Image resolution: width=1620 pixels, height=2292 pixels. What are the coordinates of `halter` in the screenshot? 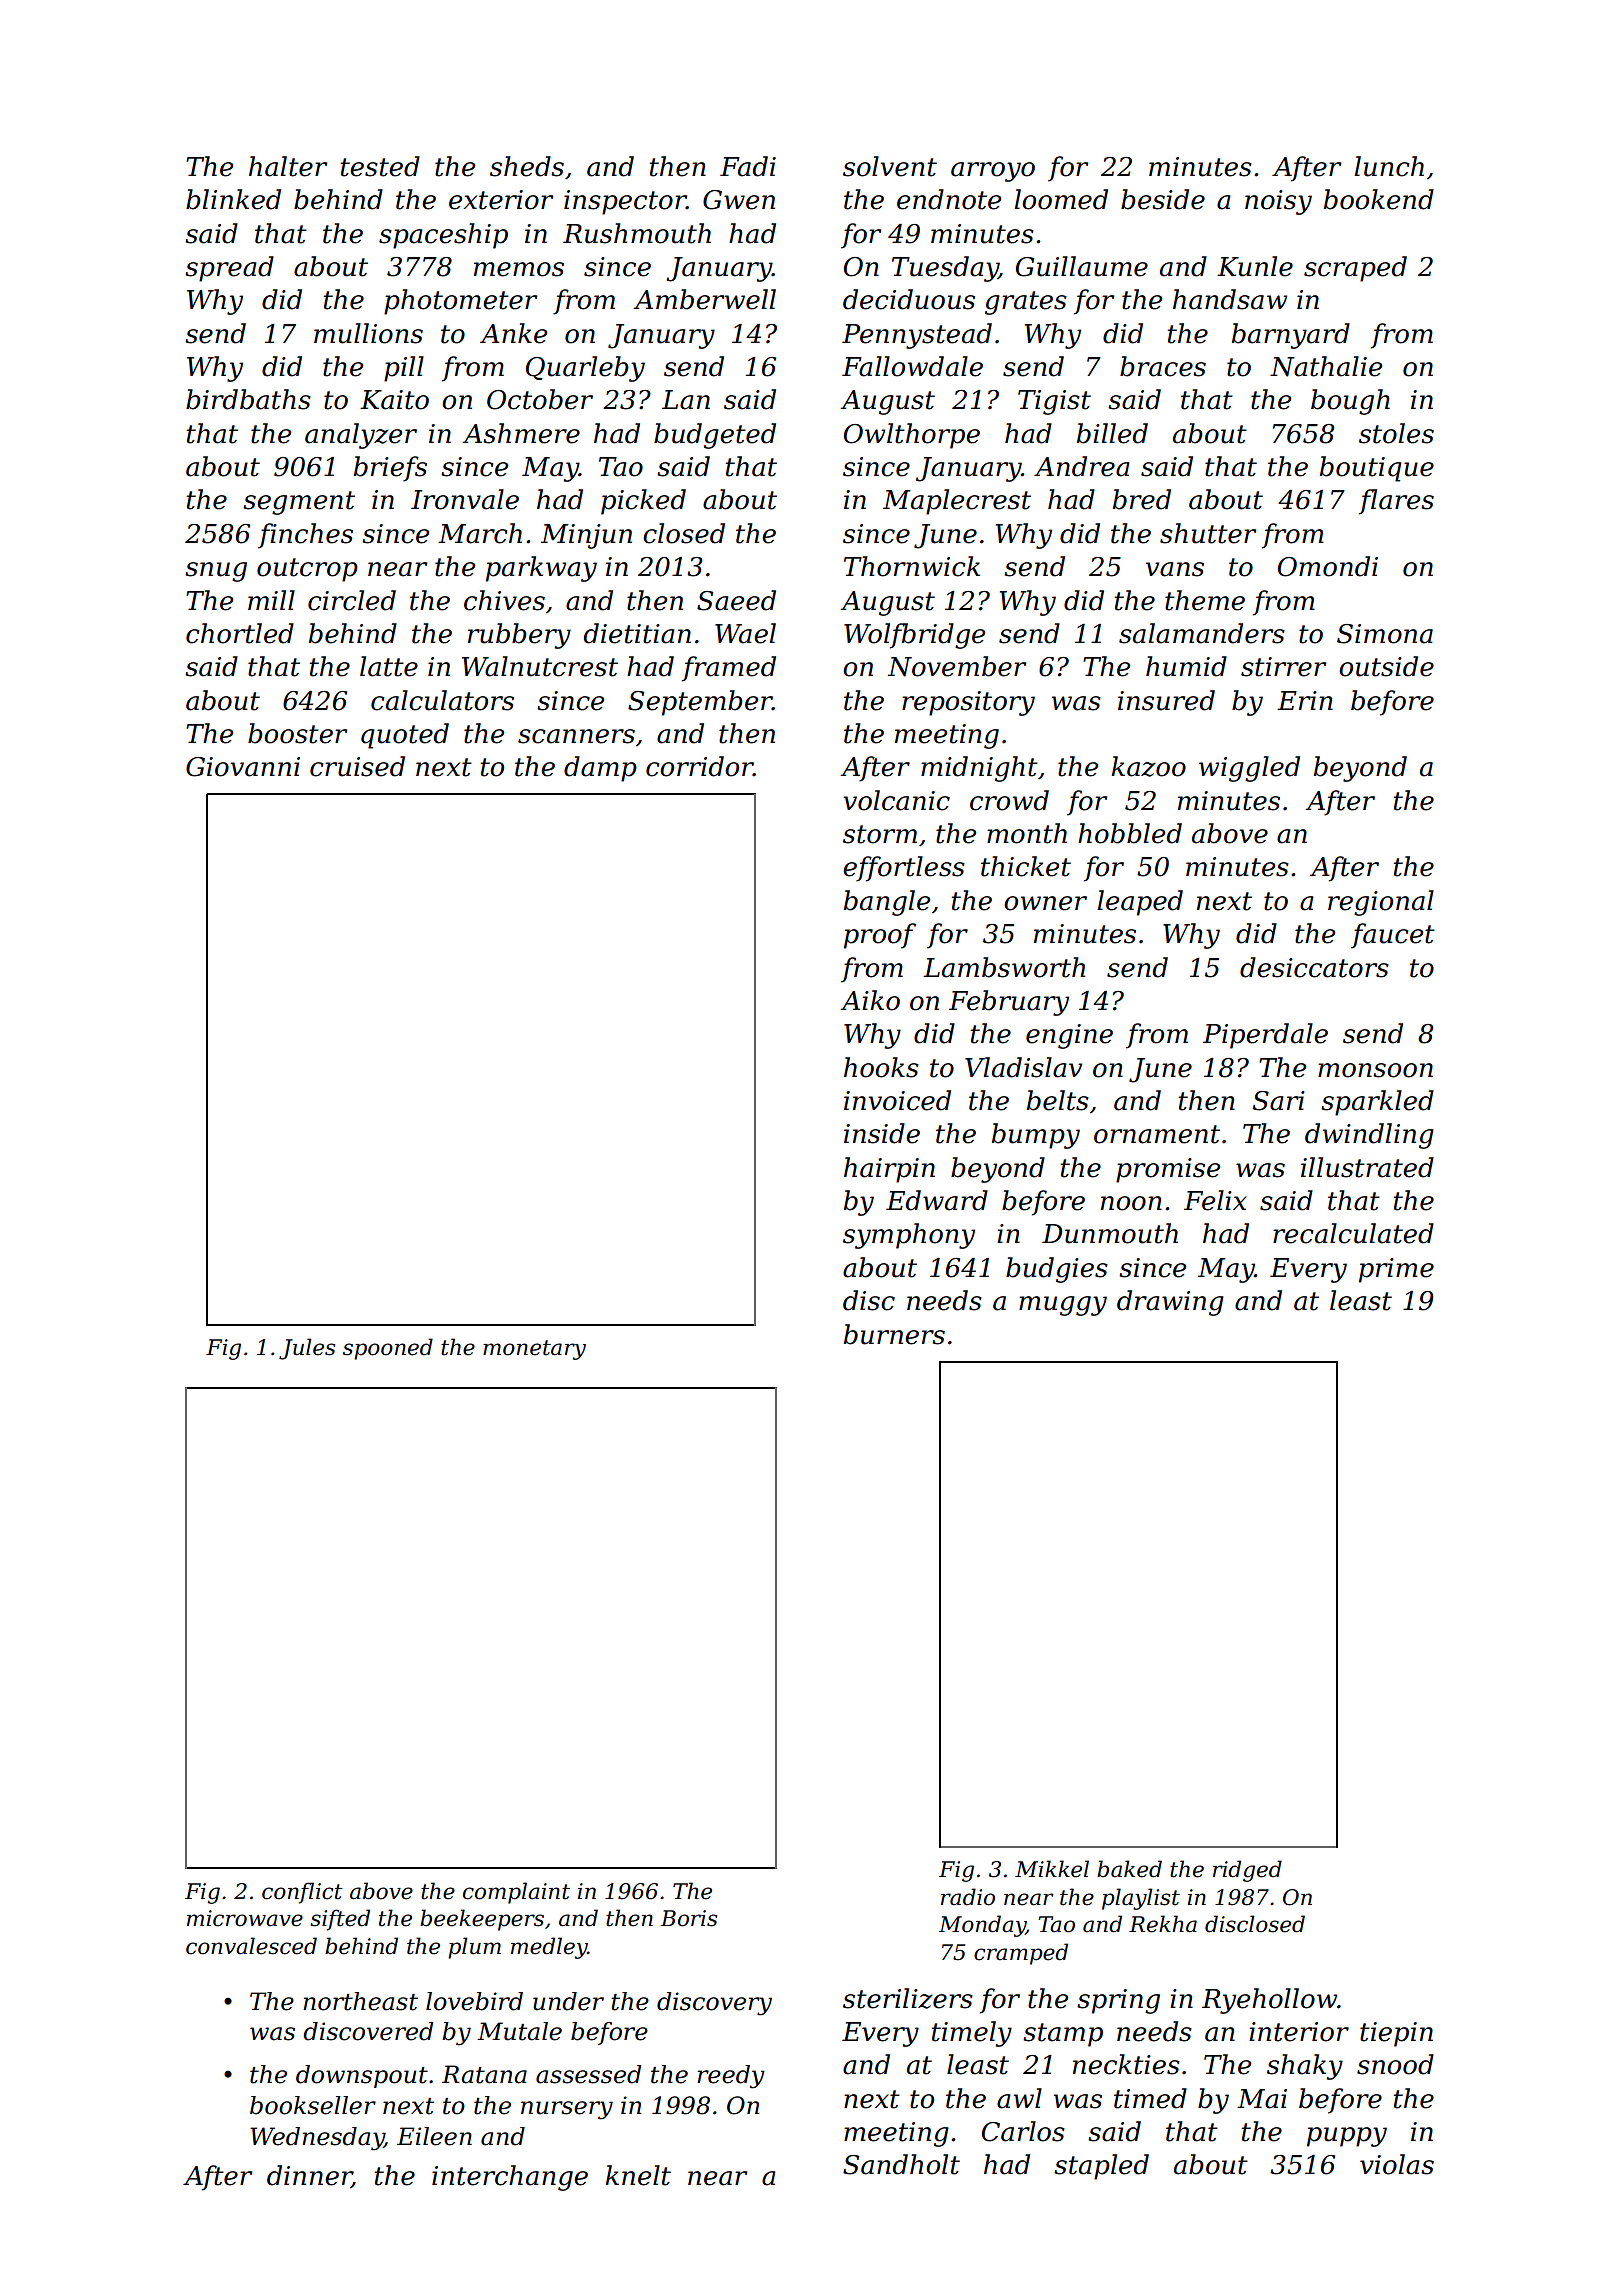 It's located at (288, 166).
